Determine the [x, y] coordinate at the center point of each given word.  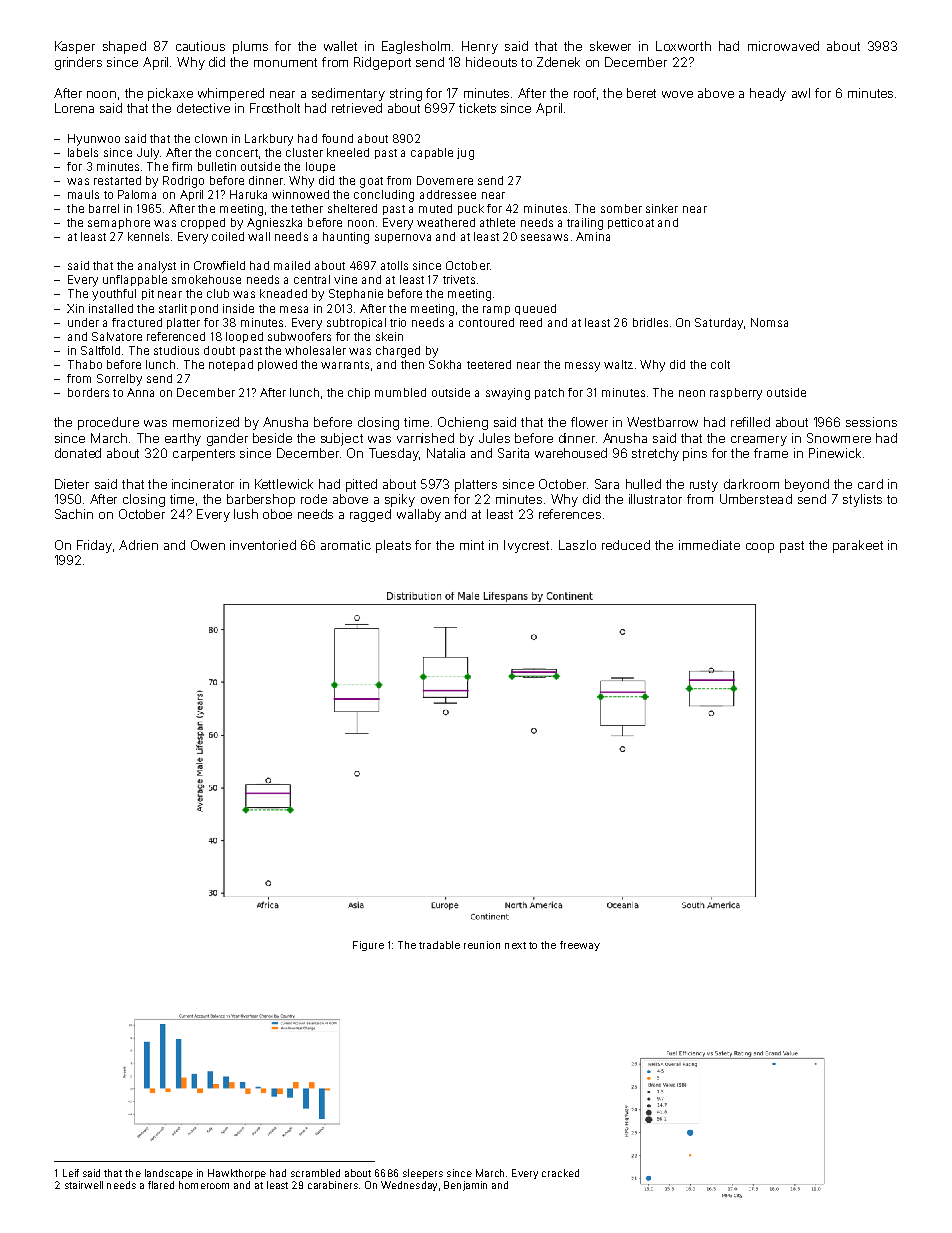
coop [760, 548]
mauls [83, 194]
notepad [231, 365]
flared [161, 1185]
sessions [871, 422]
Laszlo [577, 545]
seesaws [544, 237]
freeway [580, 946]
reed [531, 322]
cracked [560, 1173]
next [515, 945]
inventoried [263, 545]
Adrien [138, 545]
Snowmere [839, 438]
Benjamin [465, 1186]
